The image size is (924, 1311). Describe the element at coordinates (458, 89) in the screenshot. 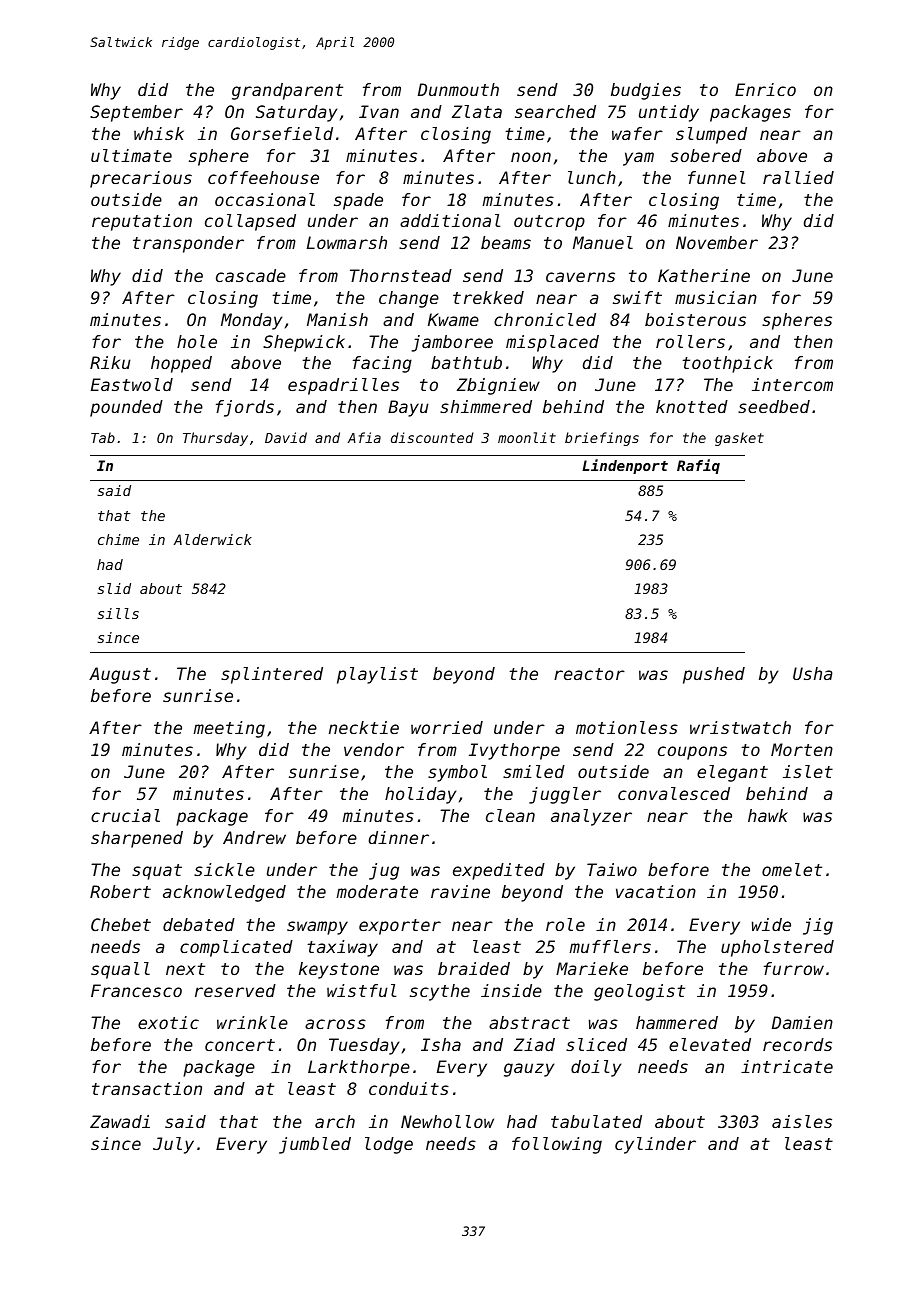

I see `Dunmouth` at that location.
